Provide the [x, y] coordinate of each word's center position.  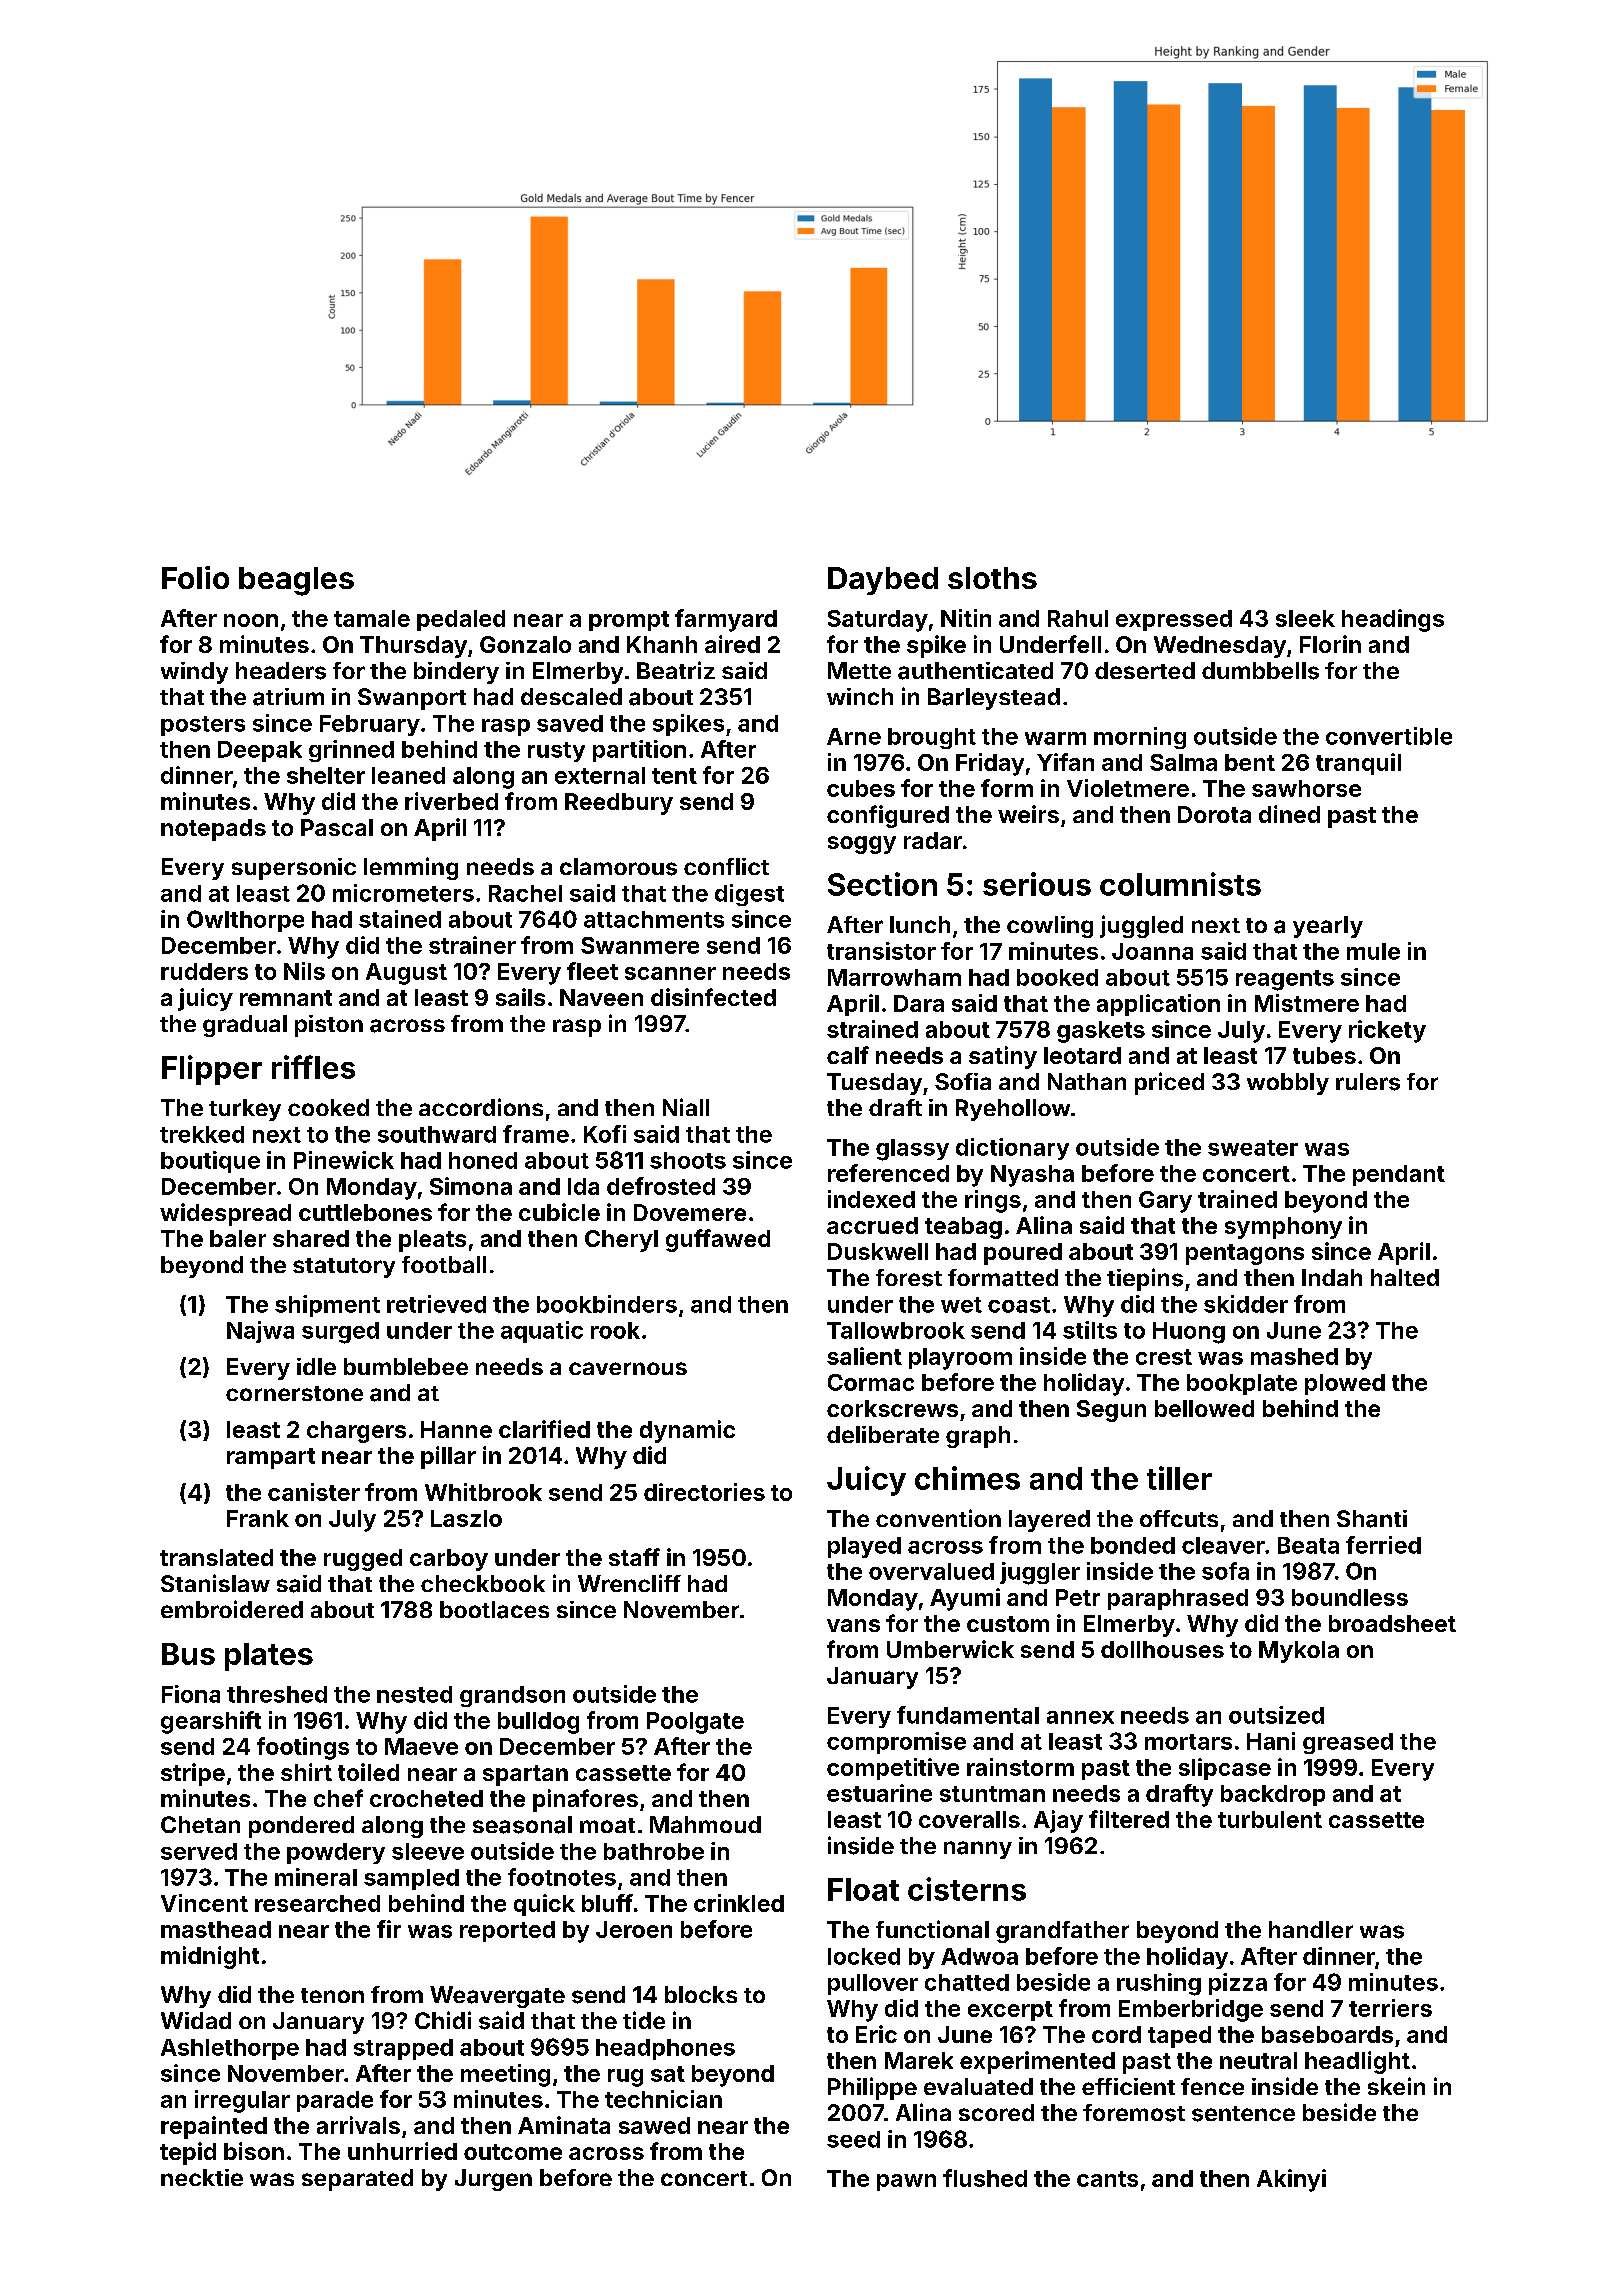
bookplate [1242, 1384]
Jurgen [493, 2180]
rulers [1368, 1082]
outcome [513, 2152]
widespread [225, 1214]
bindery [456, 673]
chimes [967, 1478]
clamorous [618, 867]
